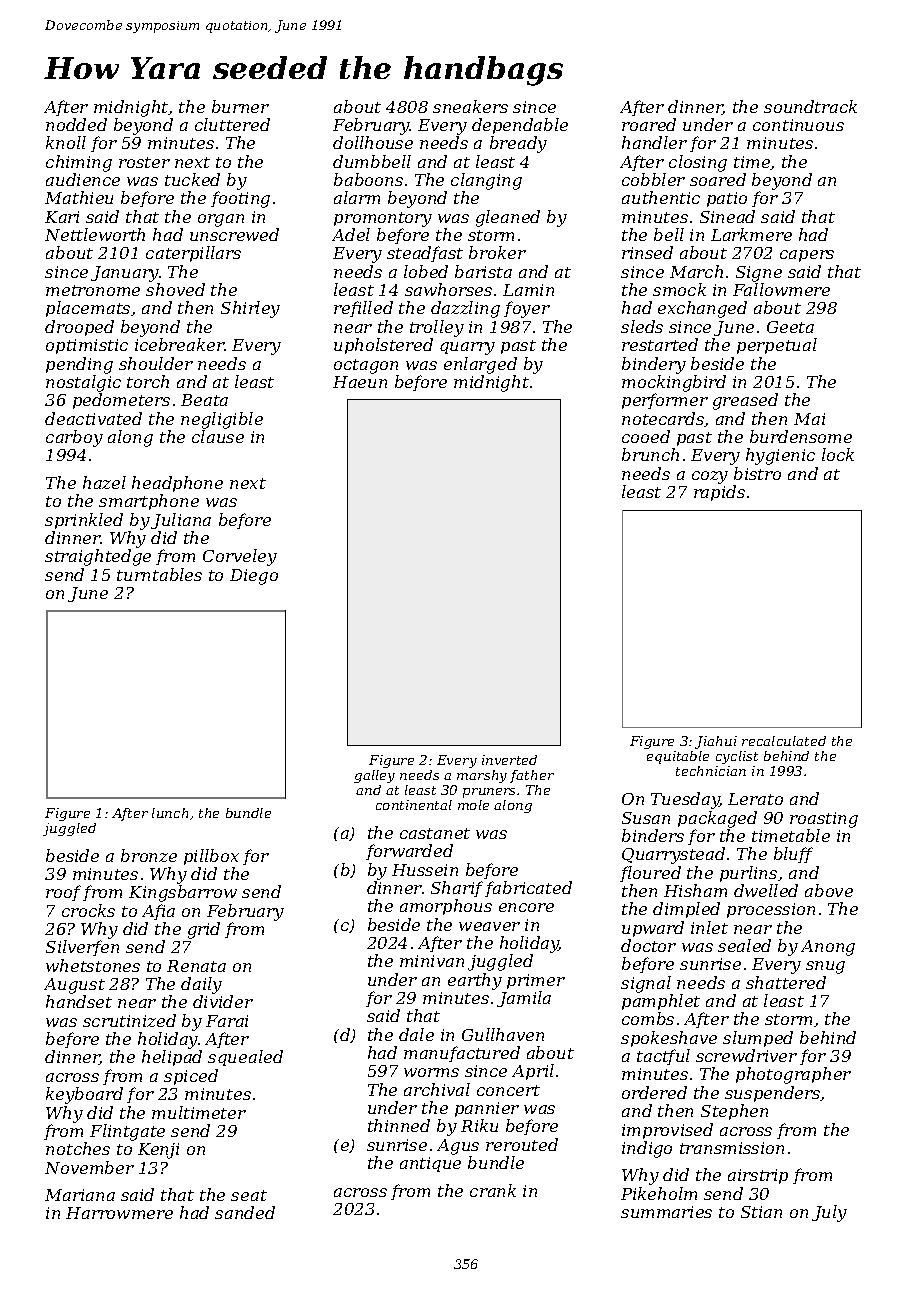 This screenshot has width=908, height=1316. I want to click on burner, so click(240, 106).
